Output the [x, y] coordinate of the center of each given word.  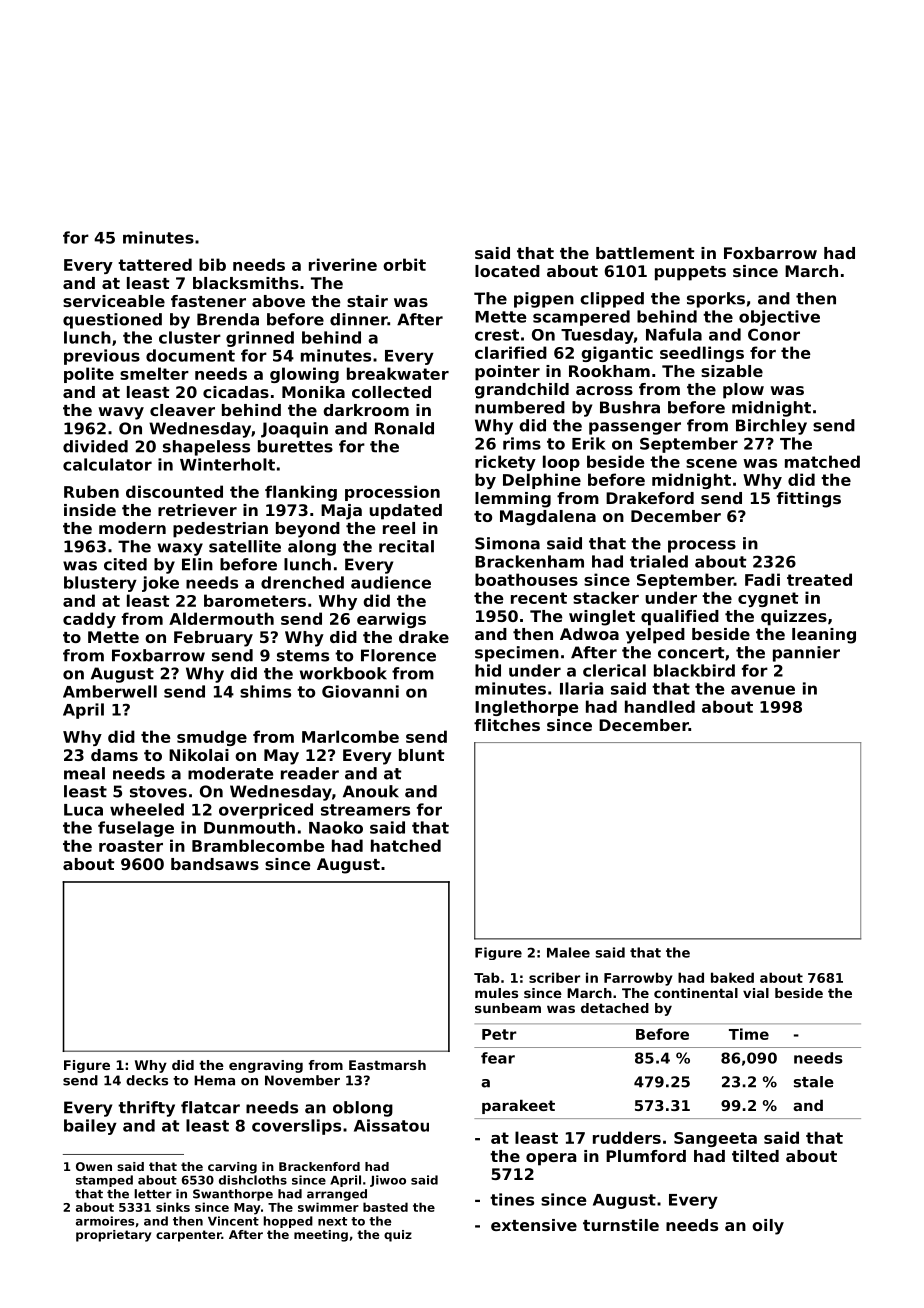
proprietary [113, 1236]
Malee [568, 952]
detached [615, 1008]
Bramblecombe [258, 845]
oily [768, 1227]
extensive [534, 1225]
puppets [690, 273]
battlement [645, 253]
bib [212, 264]
